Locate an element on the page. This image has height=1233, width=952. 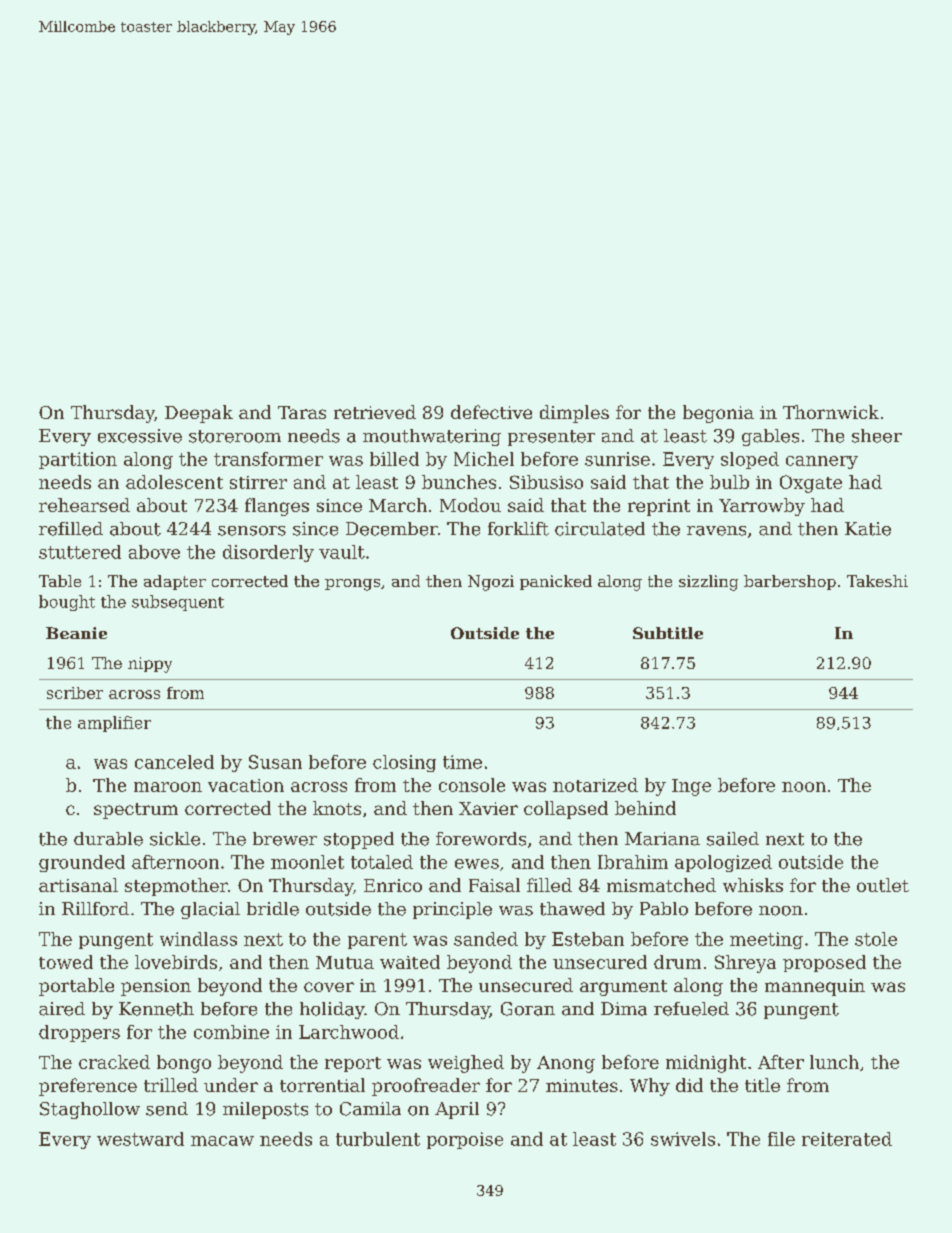
sailed is located at coordinates (733, 839).
